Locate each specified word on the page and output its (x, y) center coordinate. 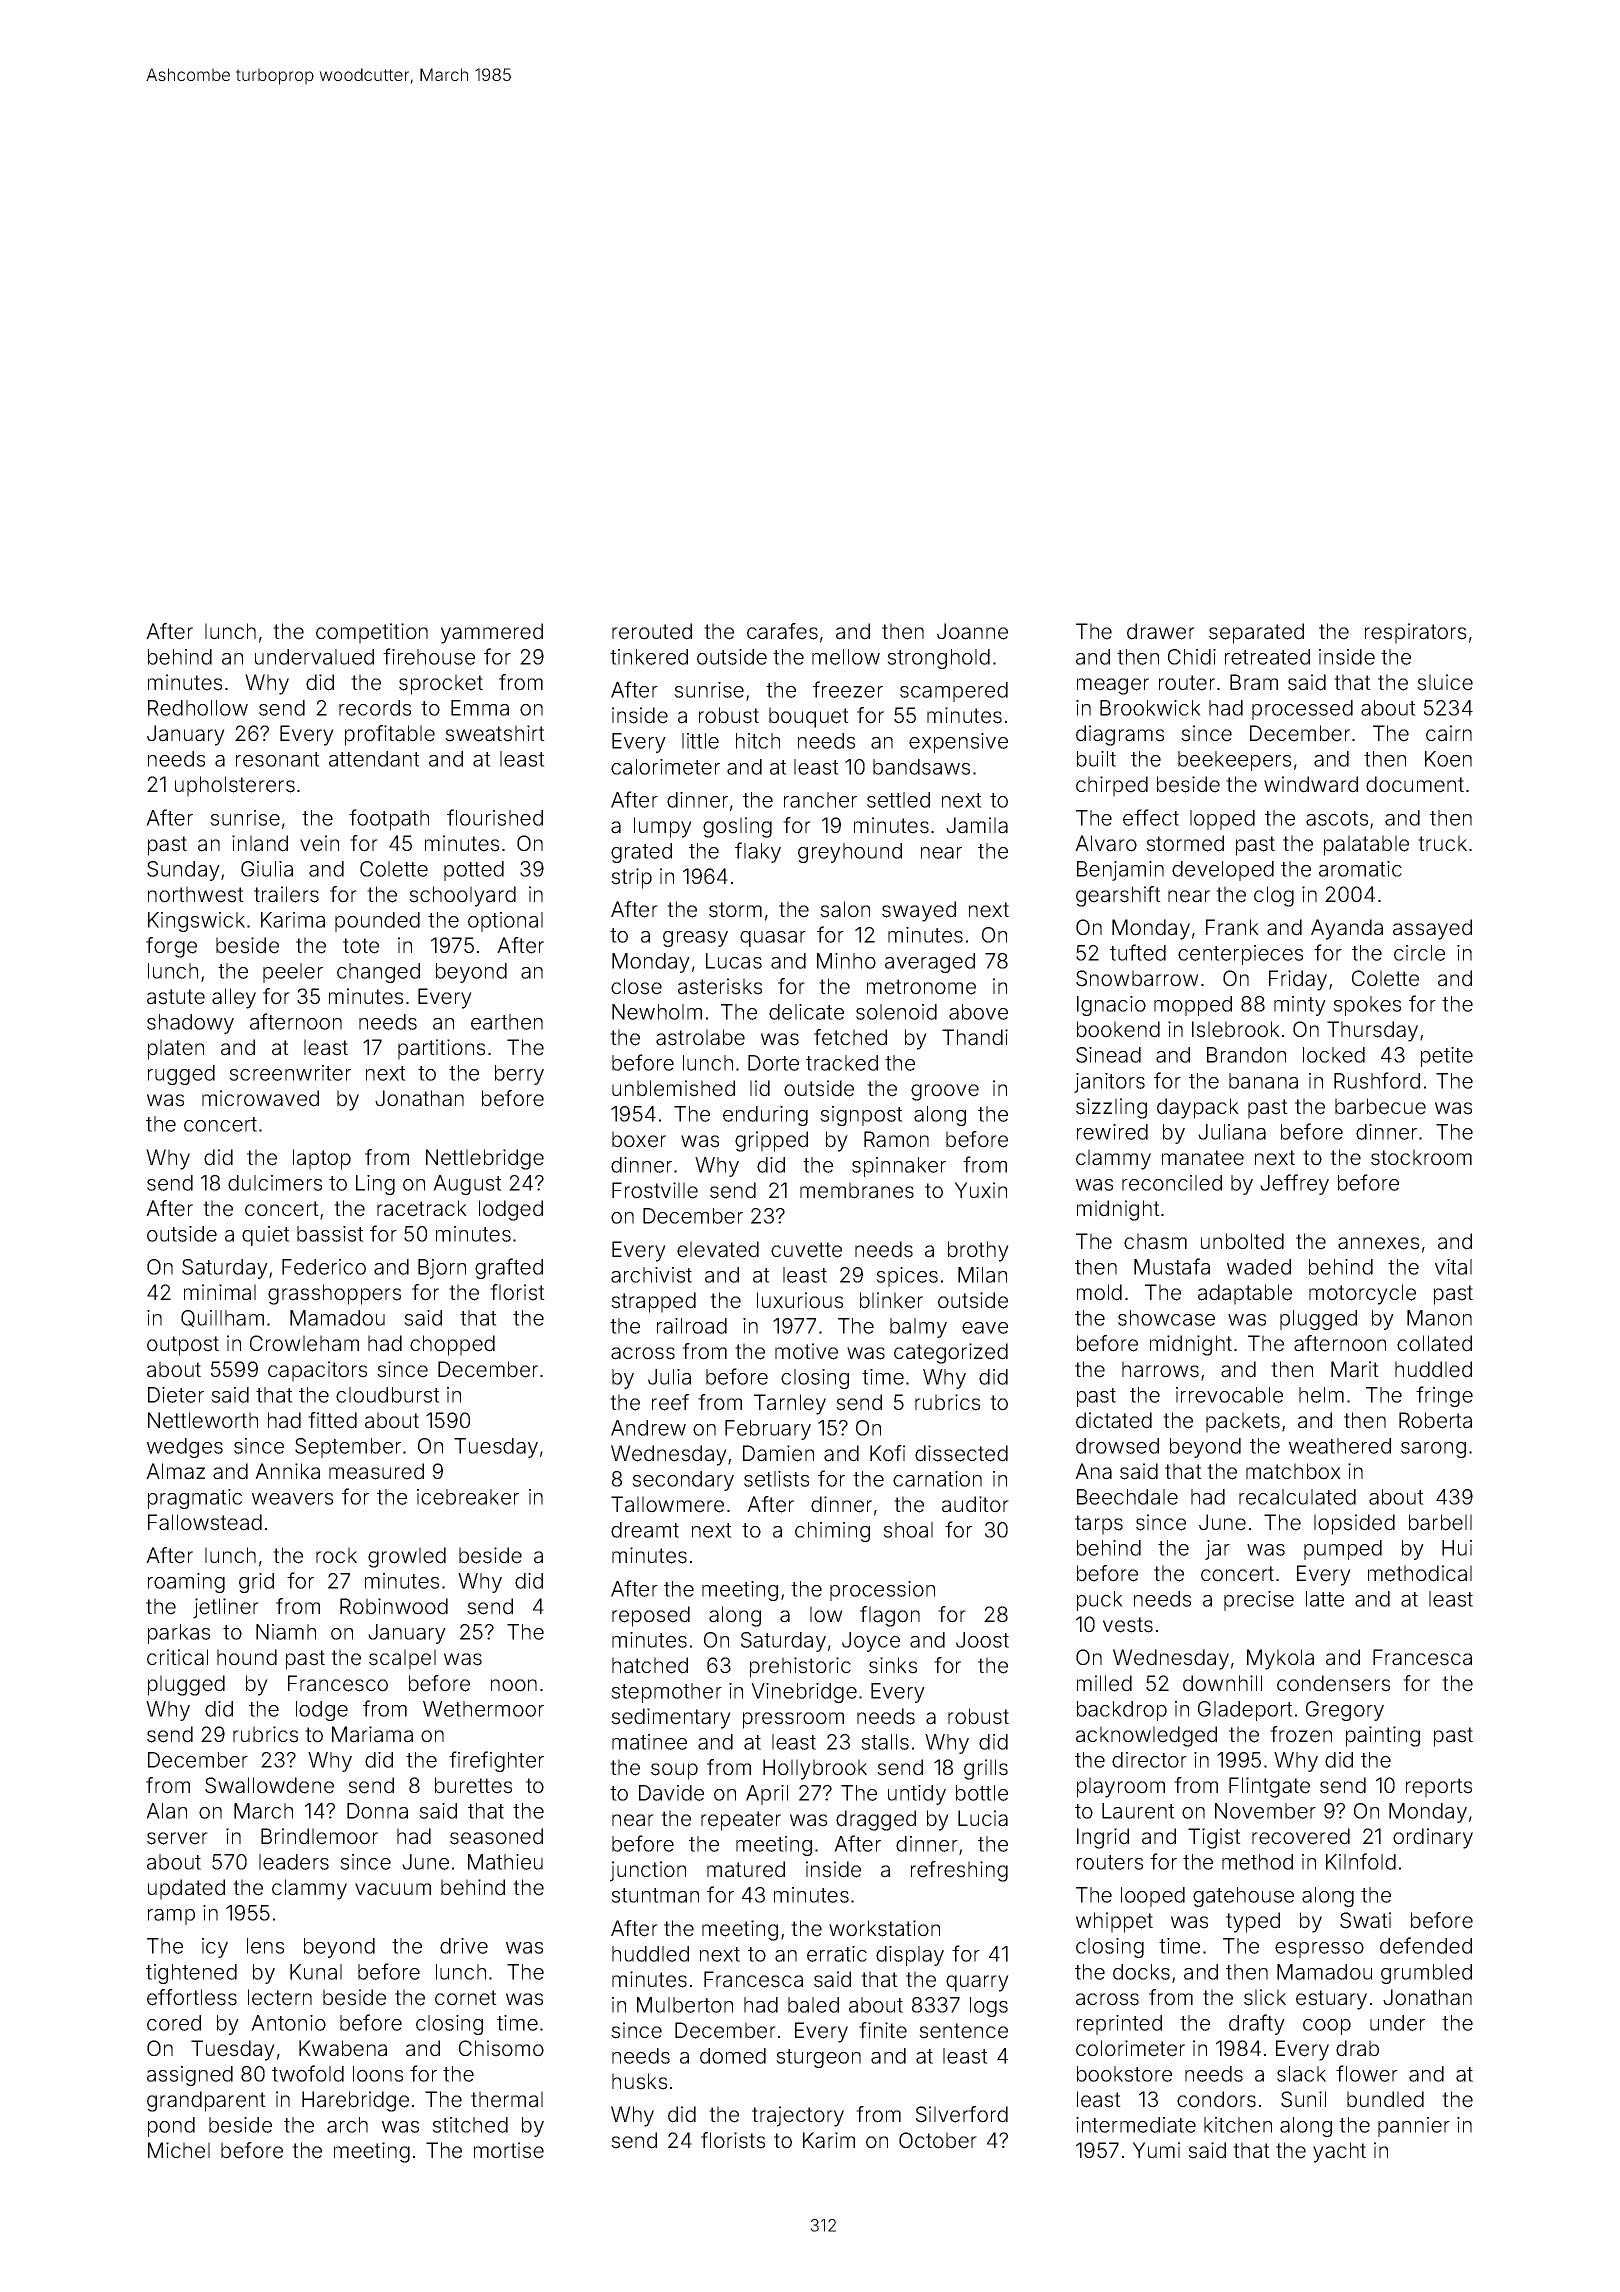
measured (376, 1471)
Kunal (316, 1972)
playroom (1121, 1787)
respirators (1415, 633)
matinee (649, 1742)
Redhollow (198, 708)
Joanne (972, 631)
